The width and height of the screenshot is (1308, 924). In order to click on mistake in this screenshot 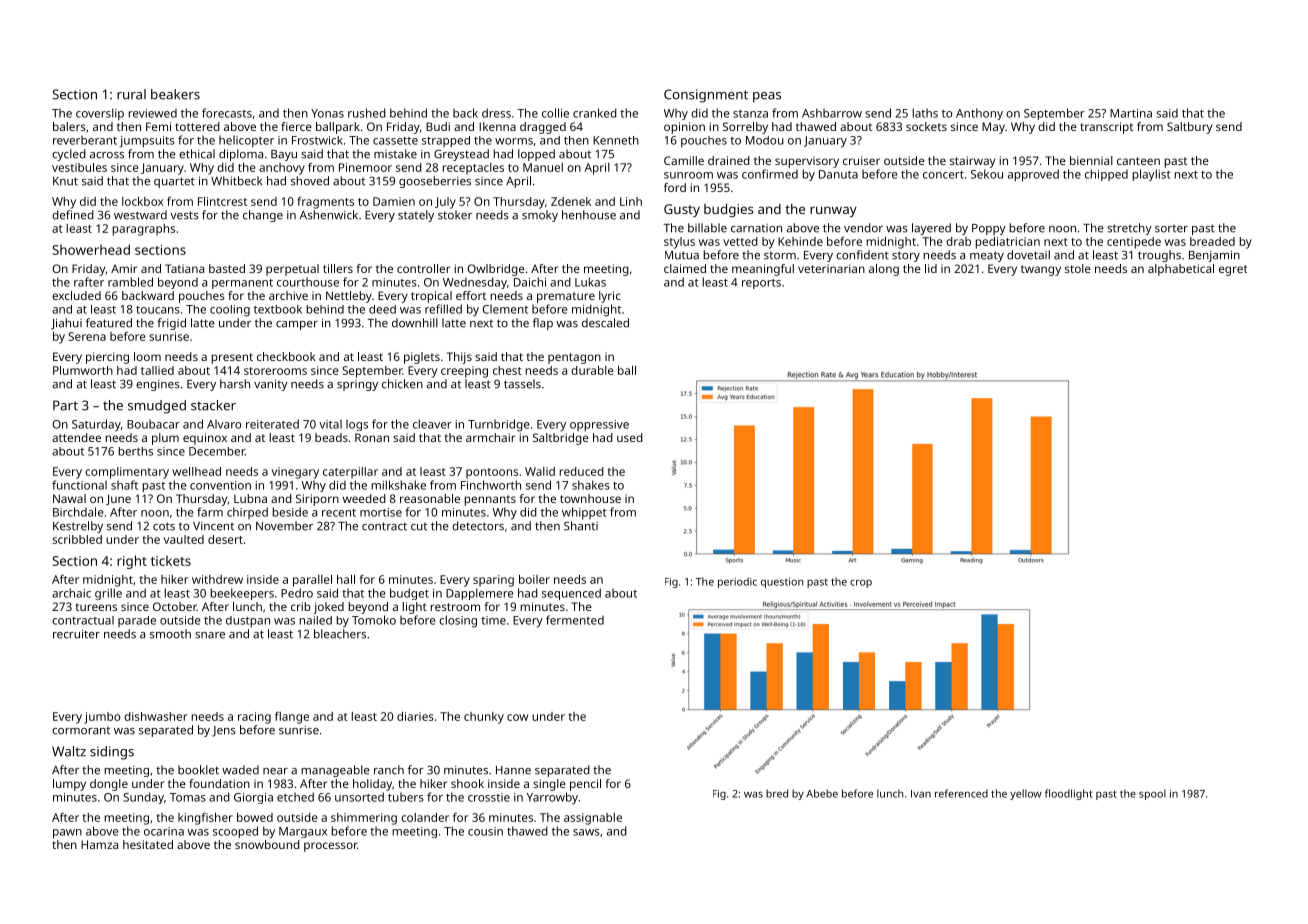, I will do `click(395, 154)`.
